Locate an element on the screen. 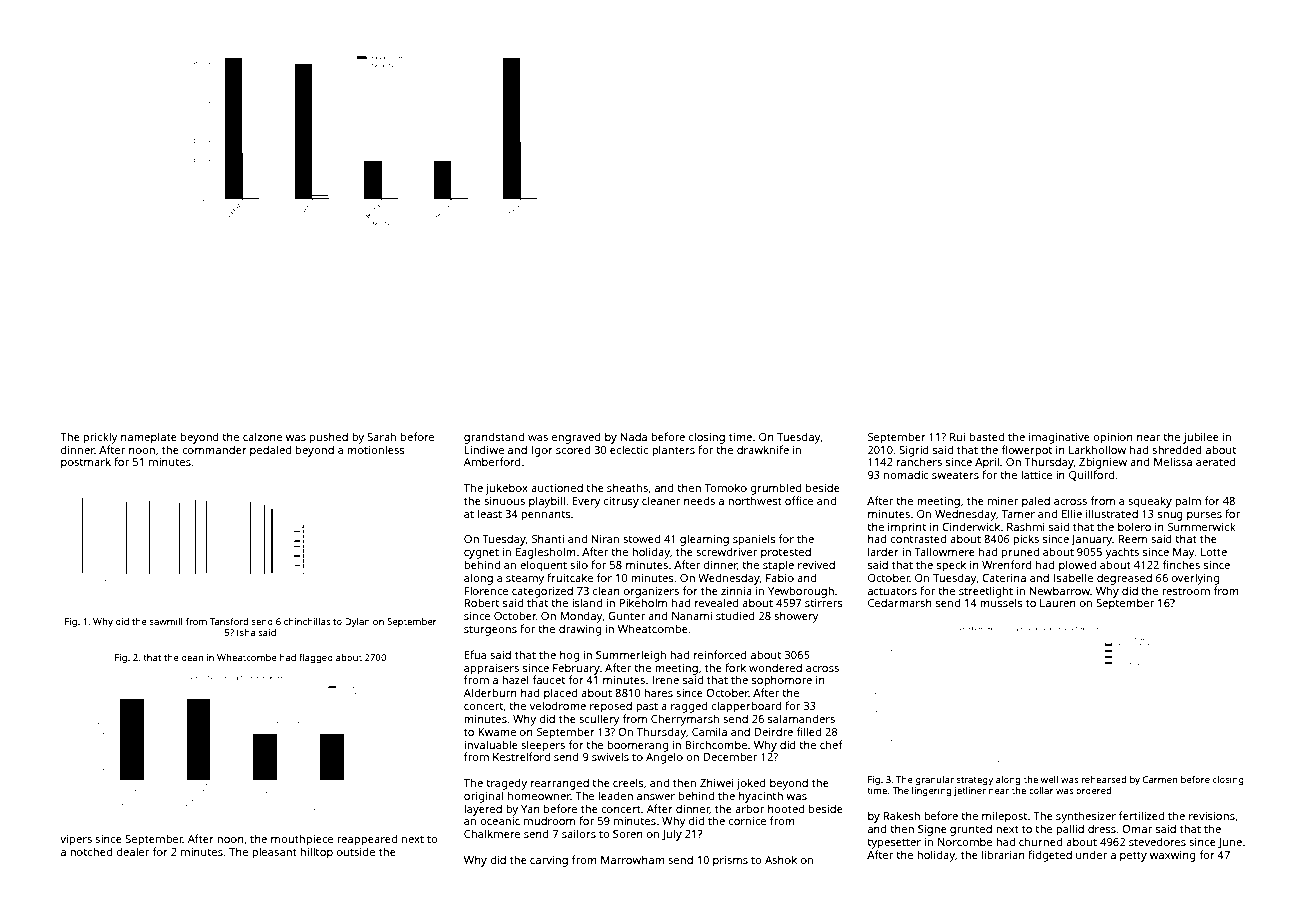 This screenshot has height=924, width=1308. Reem is located at coordinates (1132, 539).
